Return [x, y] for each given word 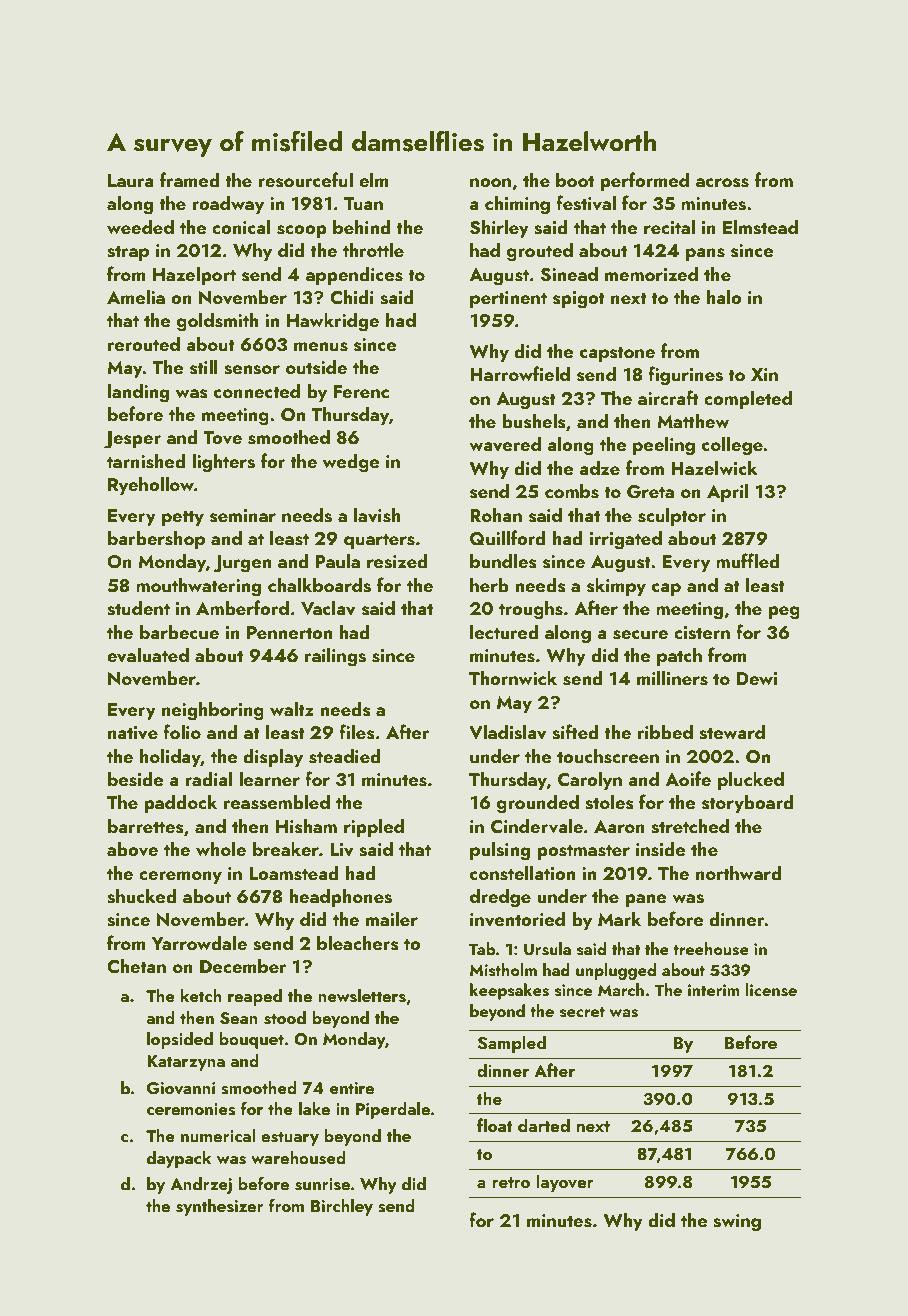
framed [190, 179]
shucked [142, 896]
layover [565, 1183]
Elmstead [760, 227]
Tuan [363, 203]
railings [335, 657]
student [138, 608]
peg [784, 613]
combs [572, 491]
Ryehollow [151, 485]
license [771, 990]
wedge [351, 463]
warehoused [298, 1158]
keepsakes [509, 991]
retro [511, 1182]
